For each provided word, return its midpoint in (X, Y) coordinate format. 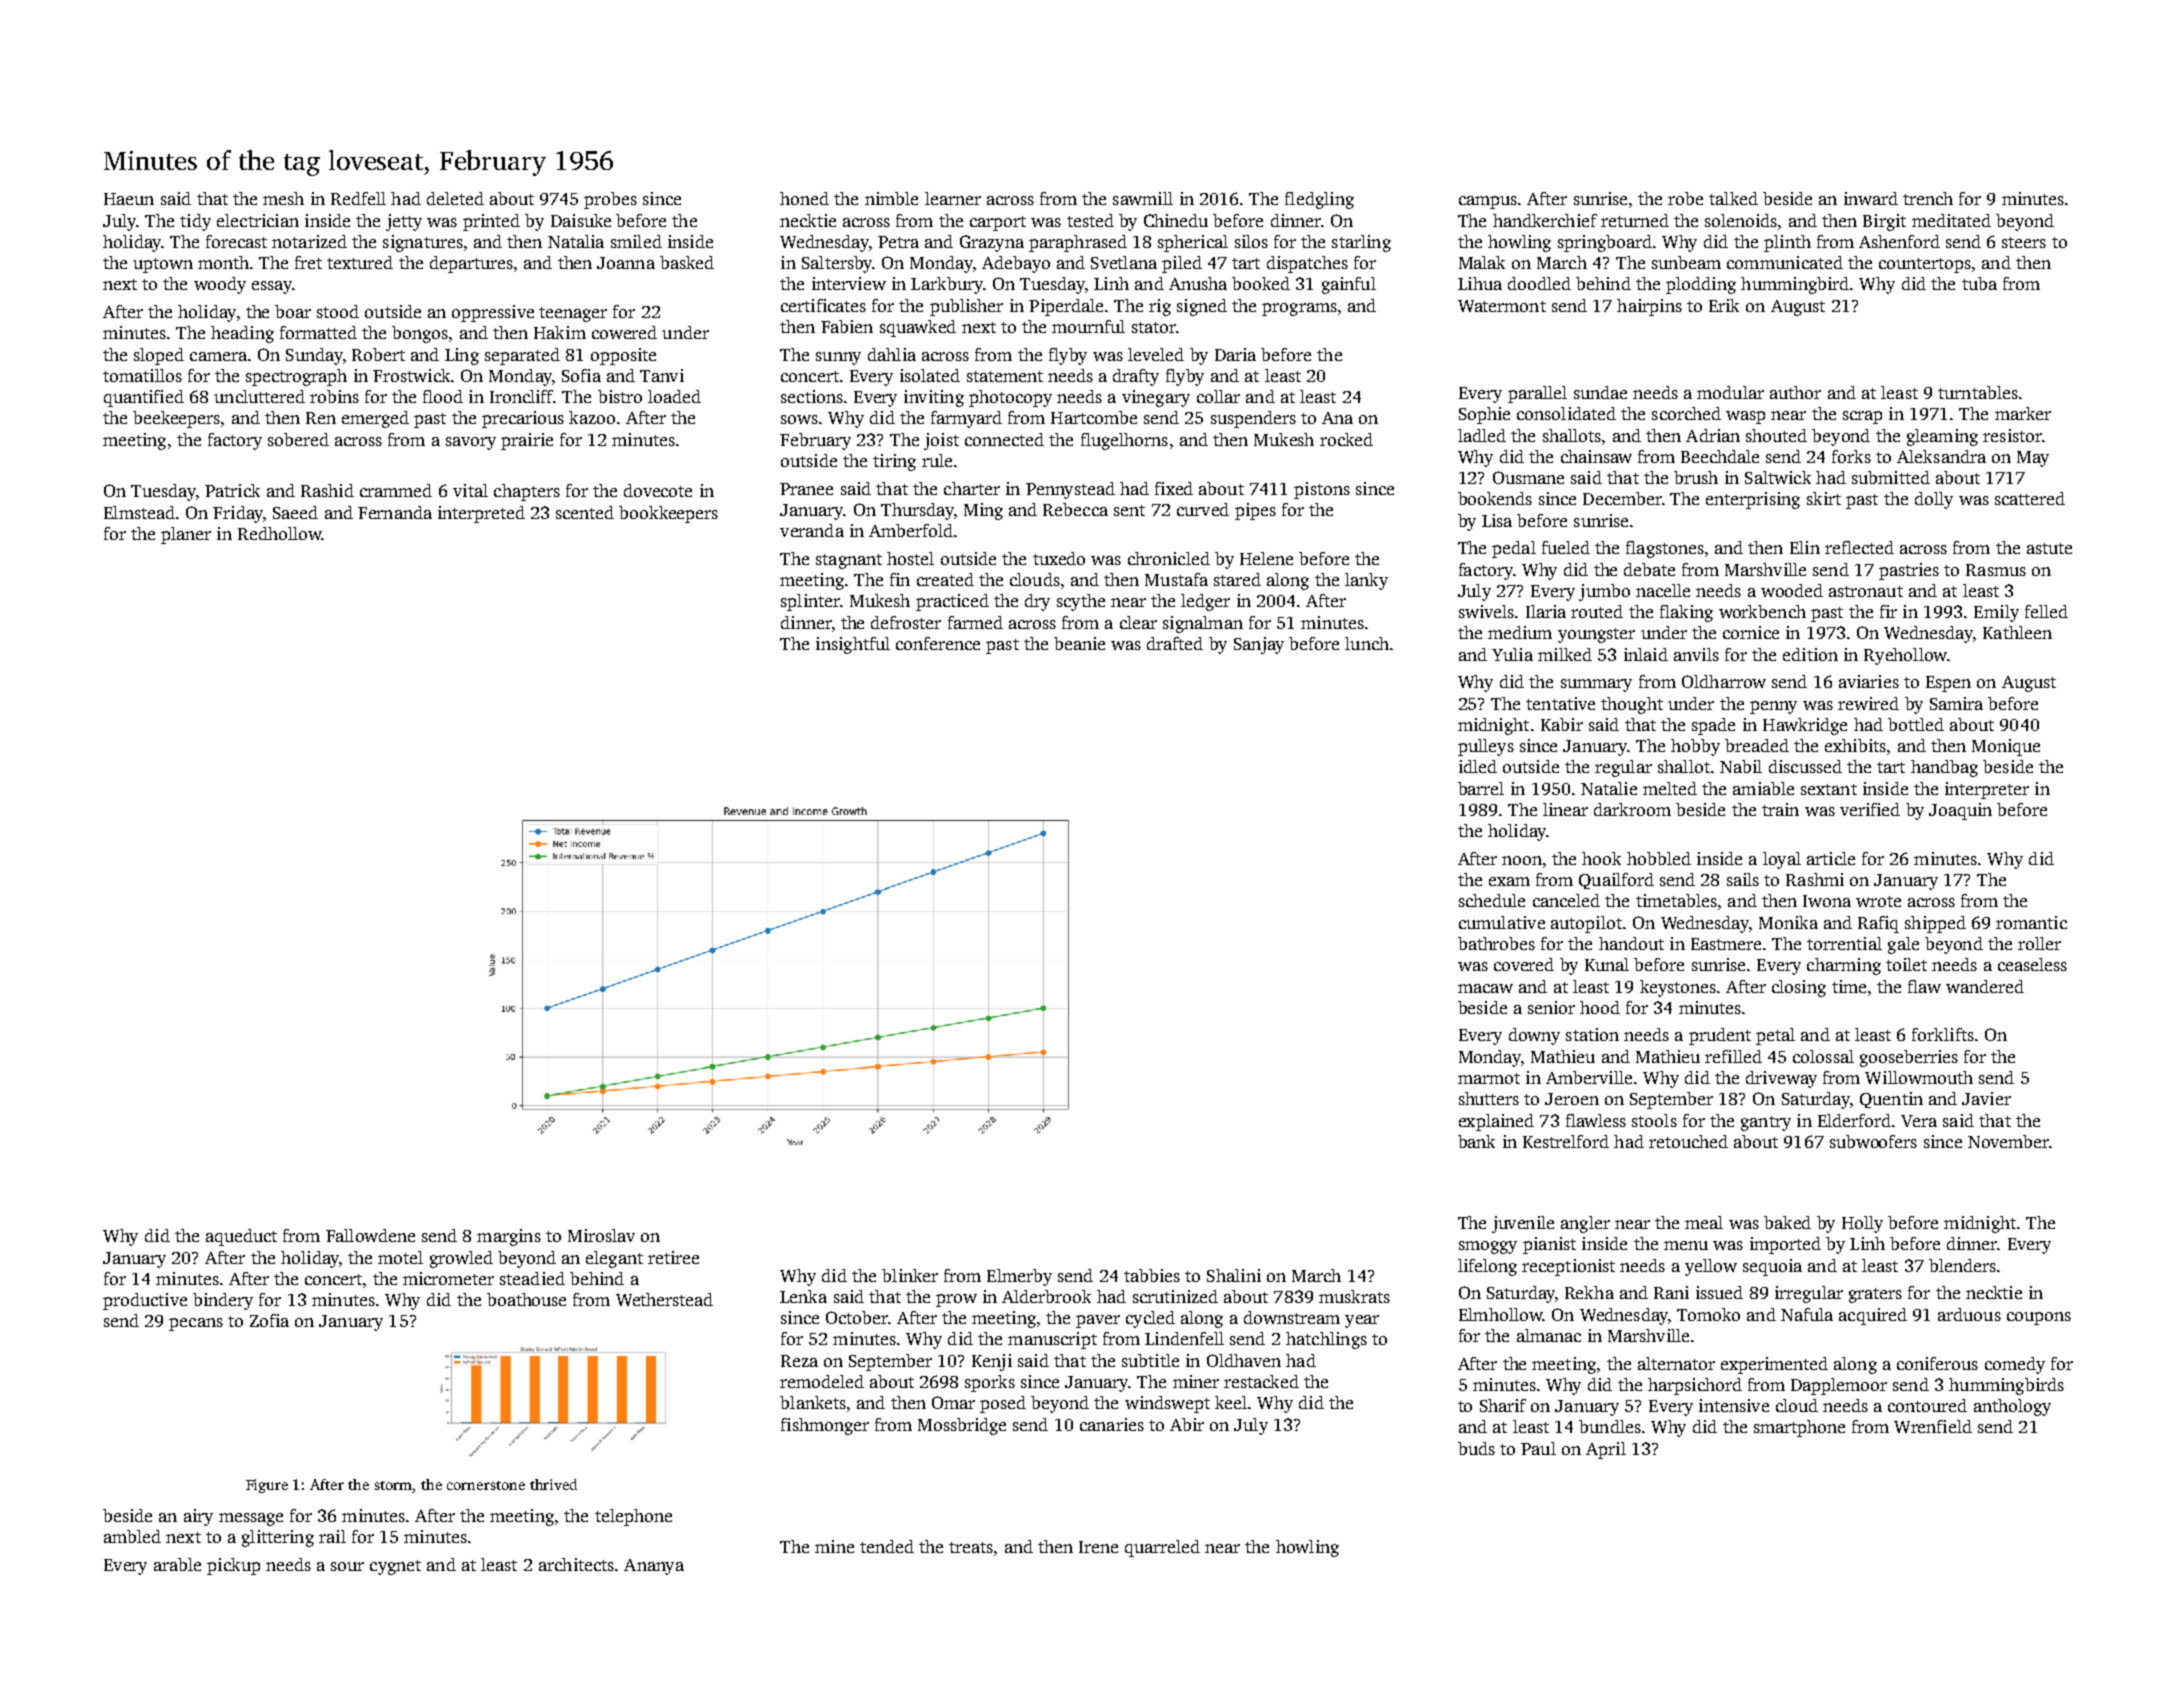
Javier (1986, 1098)
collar (1218, 396)
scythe (1081, 602)
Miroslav (601, 1235)
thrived (553, 1484)
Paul (1538, 1448)
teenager (573, 314)
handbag (1944, 768)
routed (1597, 611)
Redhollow (279, 533)
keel (1231, 1402)
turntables (1978, 392)
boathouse (526, 1299)
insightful (853, 645)
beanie (1079, 643)
